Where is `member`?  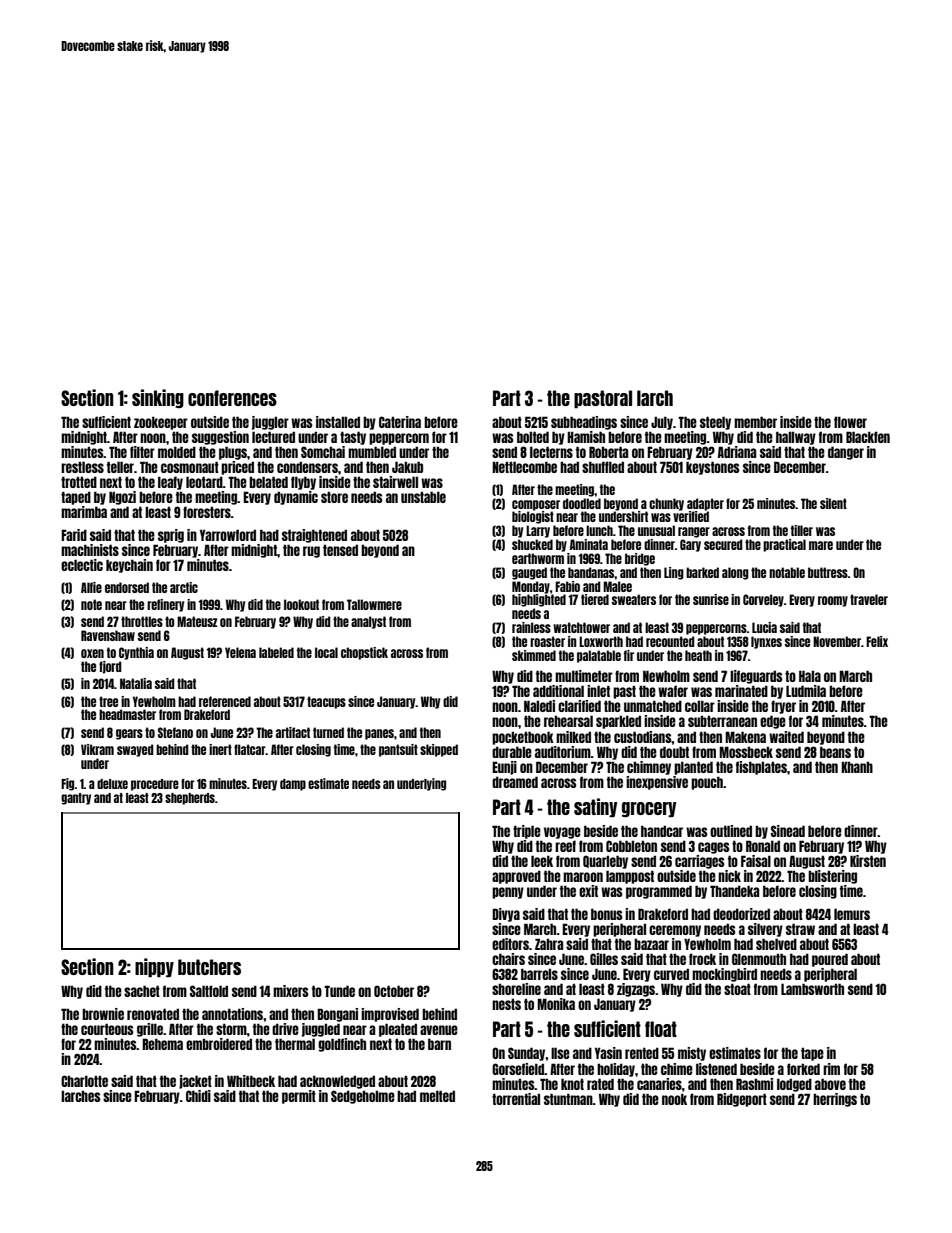 member is located at coordinates (755, 422).
